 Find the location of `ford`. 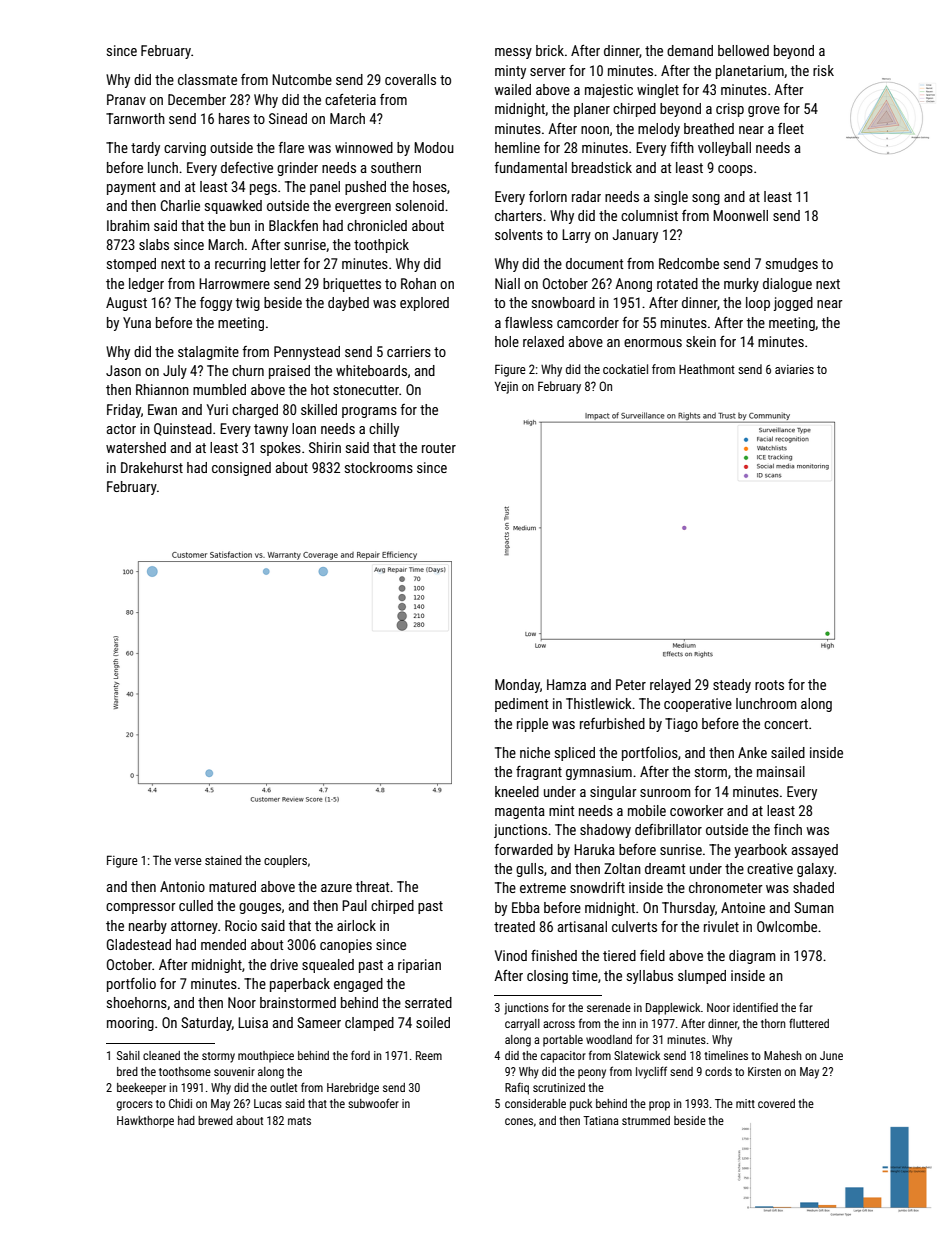

ford is located at coordinates (360, 1055).
